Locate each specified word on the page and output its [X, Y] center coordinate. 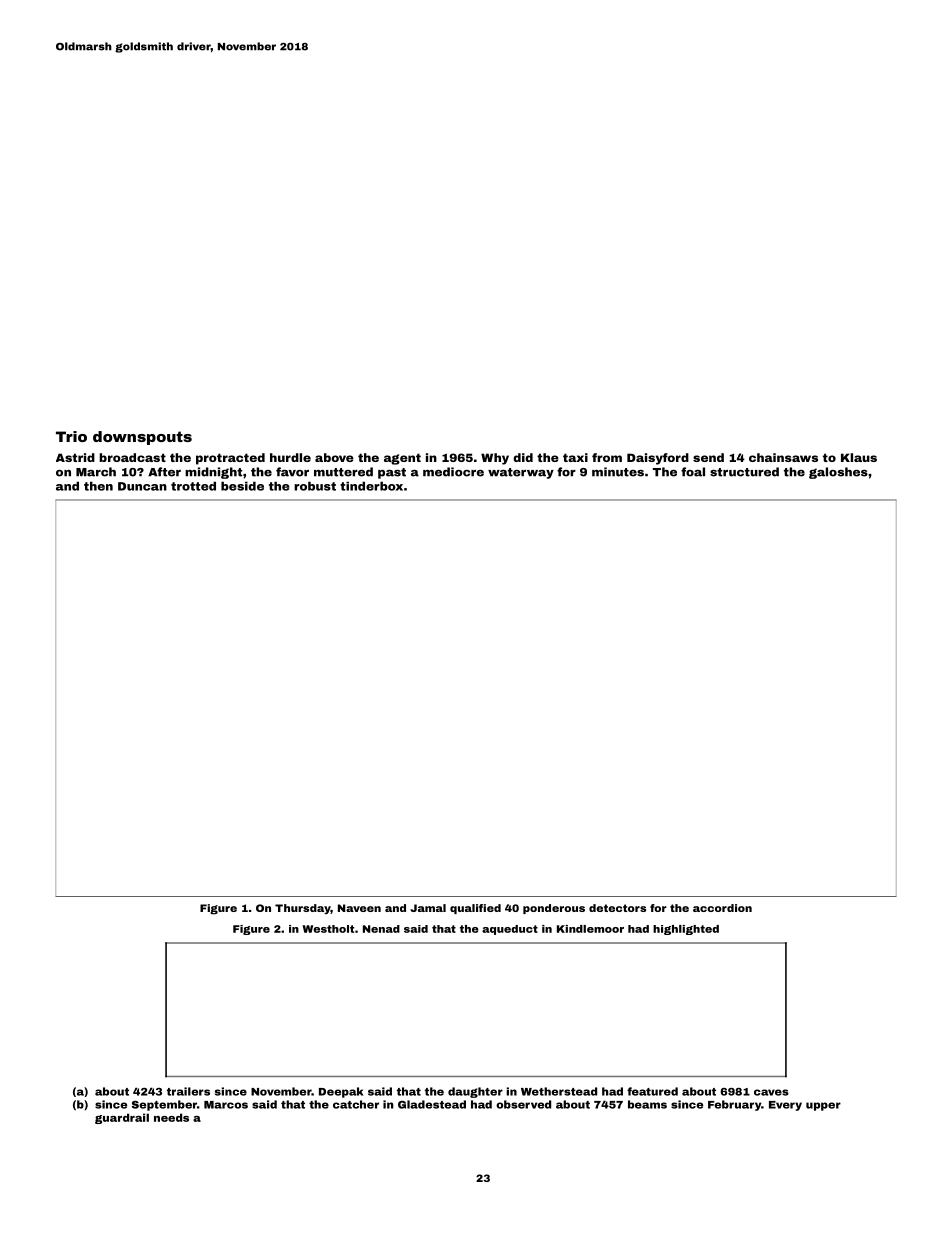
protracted [230, 459]
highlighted [686, 930]
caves [771, 1092]
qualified [475, 909]
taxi [575, 457]
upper [823, 1106]
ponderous [554, 909]
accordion [722, 908]
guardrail [122, 1118]
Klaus [859, 457]
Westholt [328, 929]
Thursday [303, 909]
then [98, 486]
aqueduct [510, 930]
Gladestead [432, 1104]
